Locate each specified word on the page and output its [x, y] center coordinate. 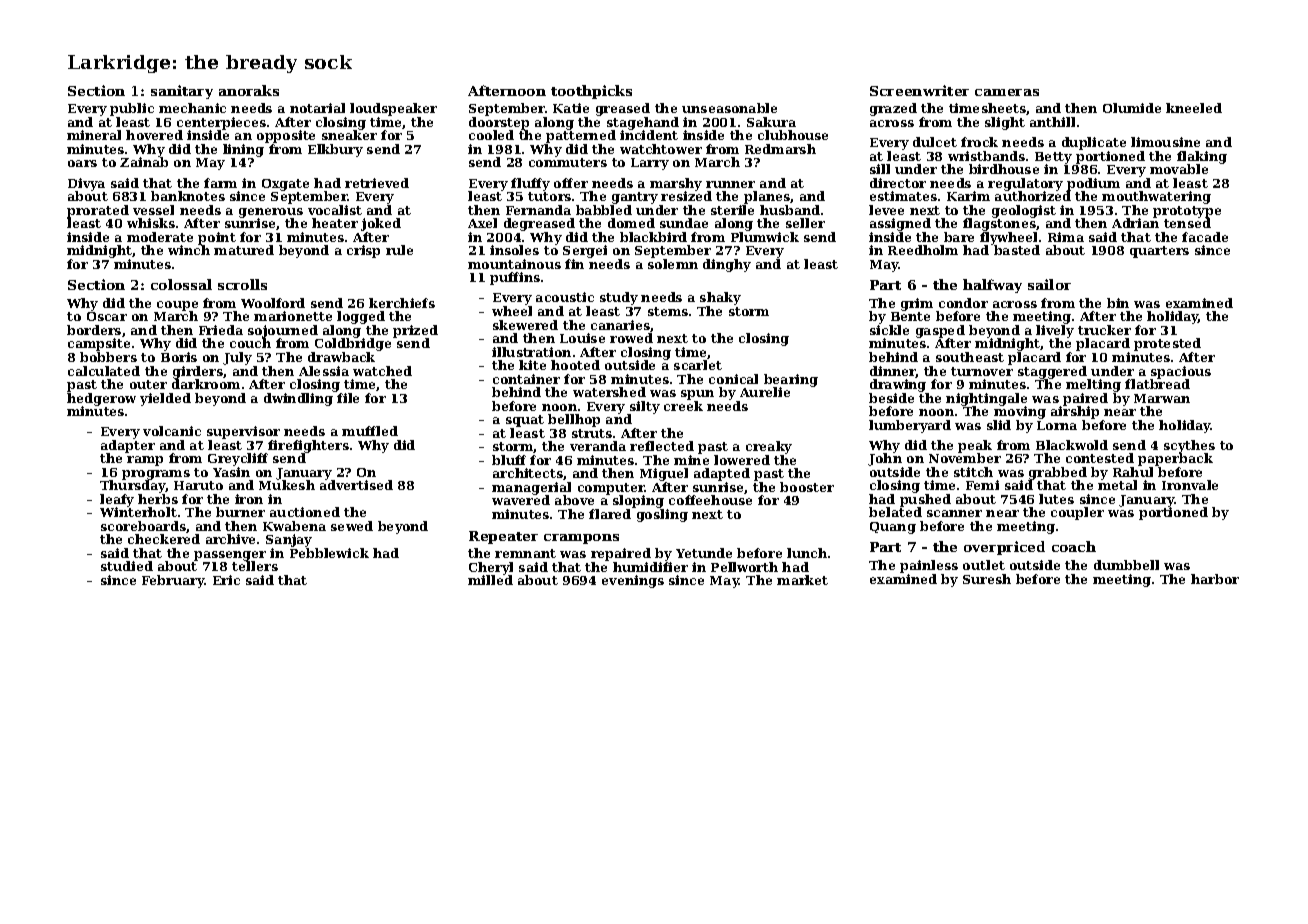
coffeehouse [710, 500]
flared [610, 514]
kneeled [1194, 108]
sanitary [182, 92]
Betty [1053, 158]
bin [1118, 303]
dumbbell [1126, 565]
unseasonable [729, 108]
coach [1074, 546]
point [217, 238]
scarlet [698, 365]
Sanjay [289, 540]
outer [148, 384]
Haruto [198, 485]
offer [571, 183]
